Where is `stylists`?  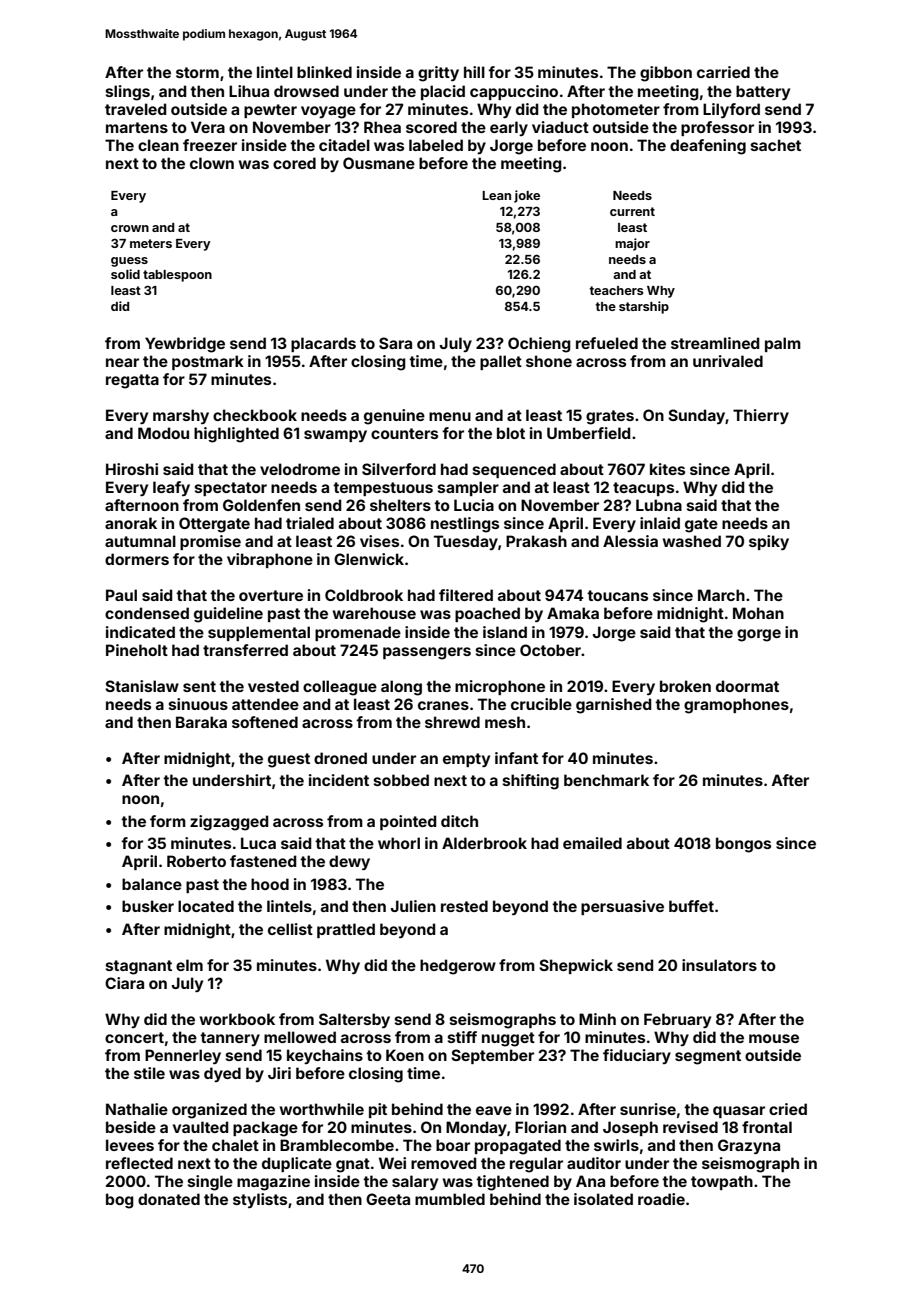
stylists is located at coordinates (260, 1200).
